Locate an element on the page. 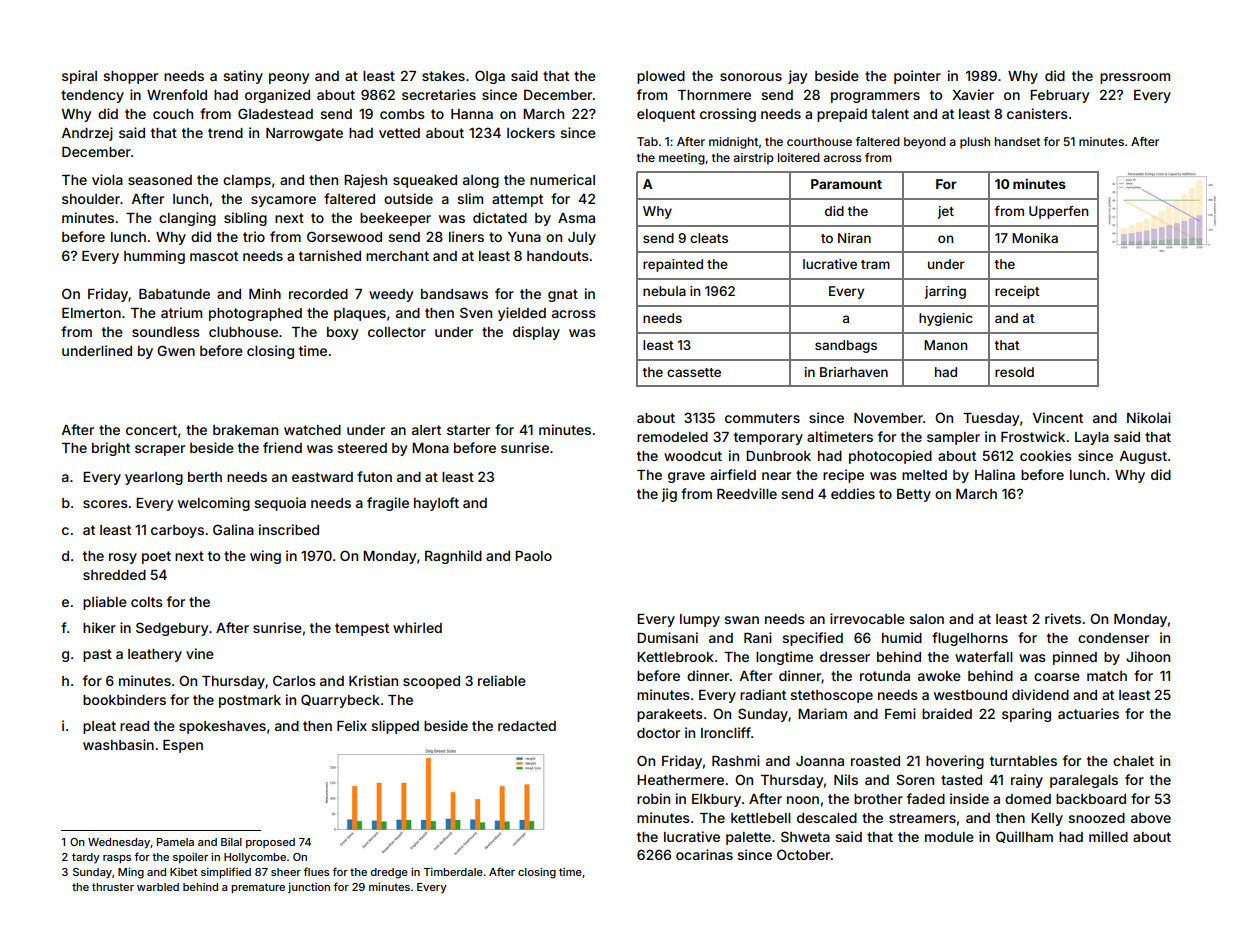 This image has width=1233, height=952. proposed is located at coordinates (270, 843).
